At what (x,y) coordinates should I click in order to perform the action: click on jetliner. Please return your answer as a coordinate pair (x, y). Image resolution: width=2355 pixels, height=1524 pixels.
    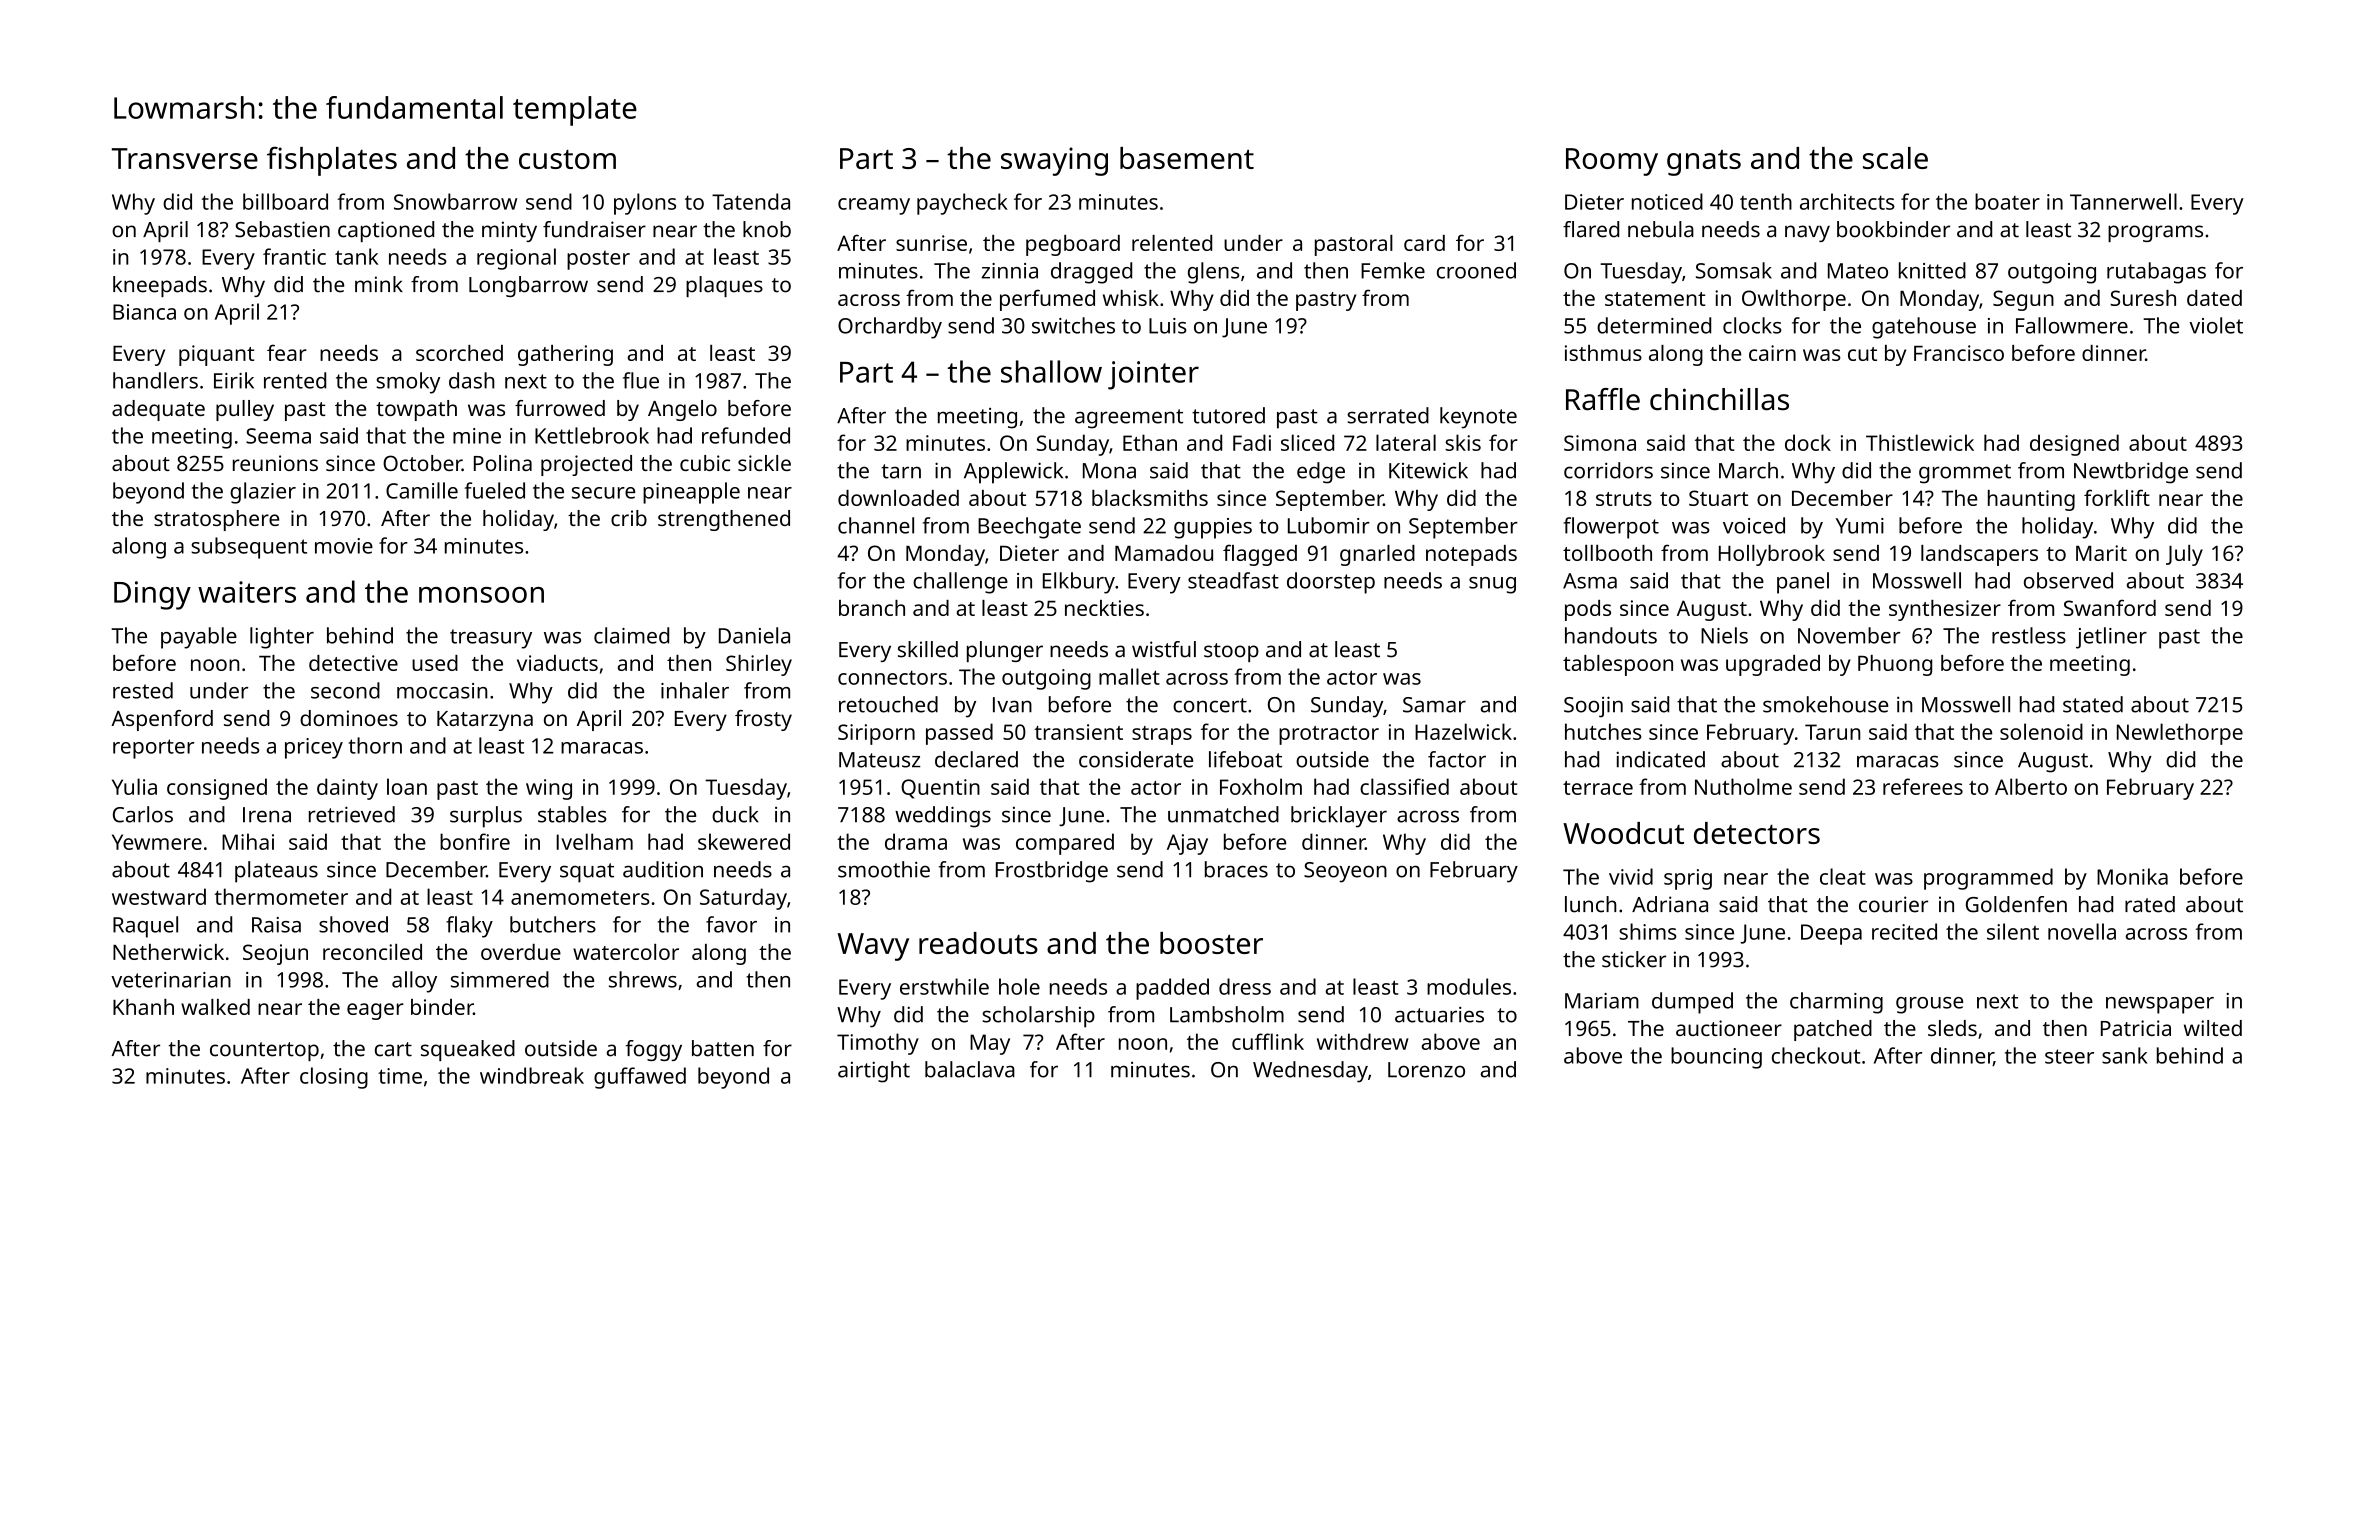
    Looking at the image, I should click on (2111, 638).
